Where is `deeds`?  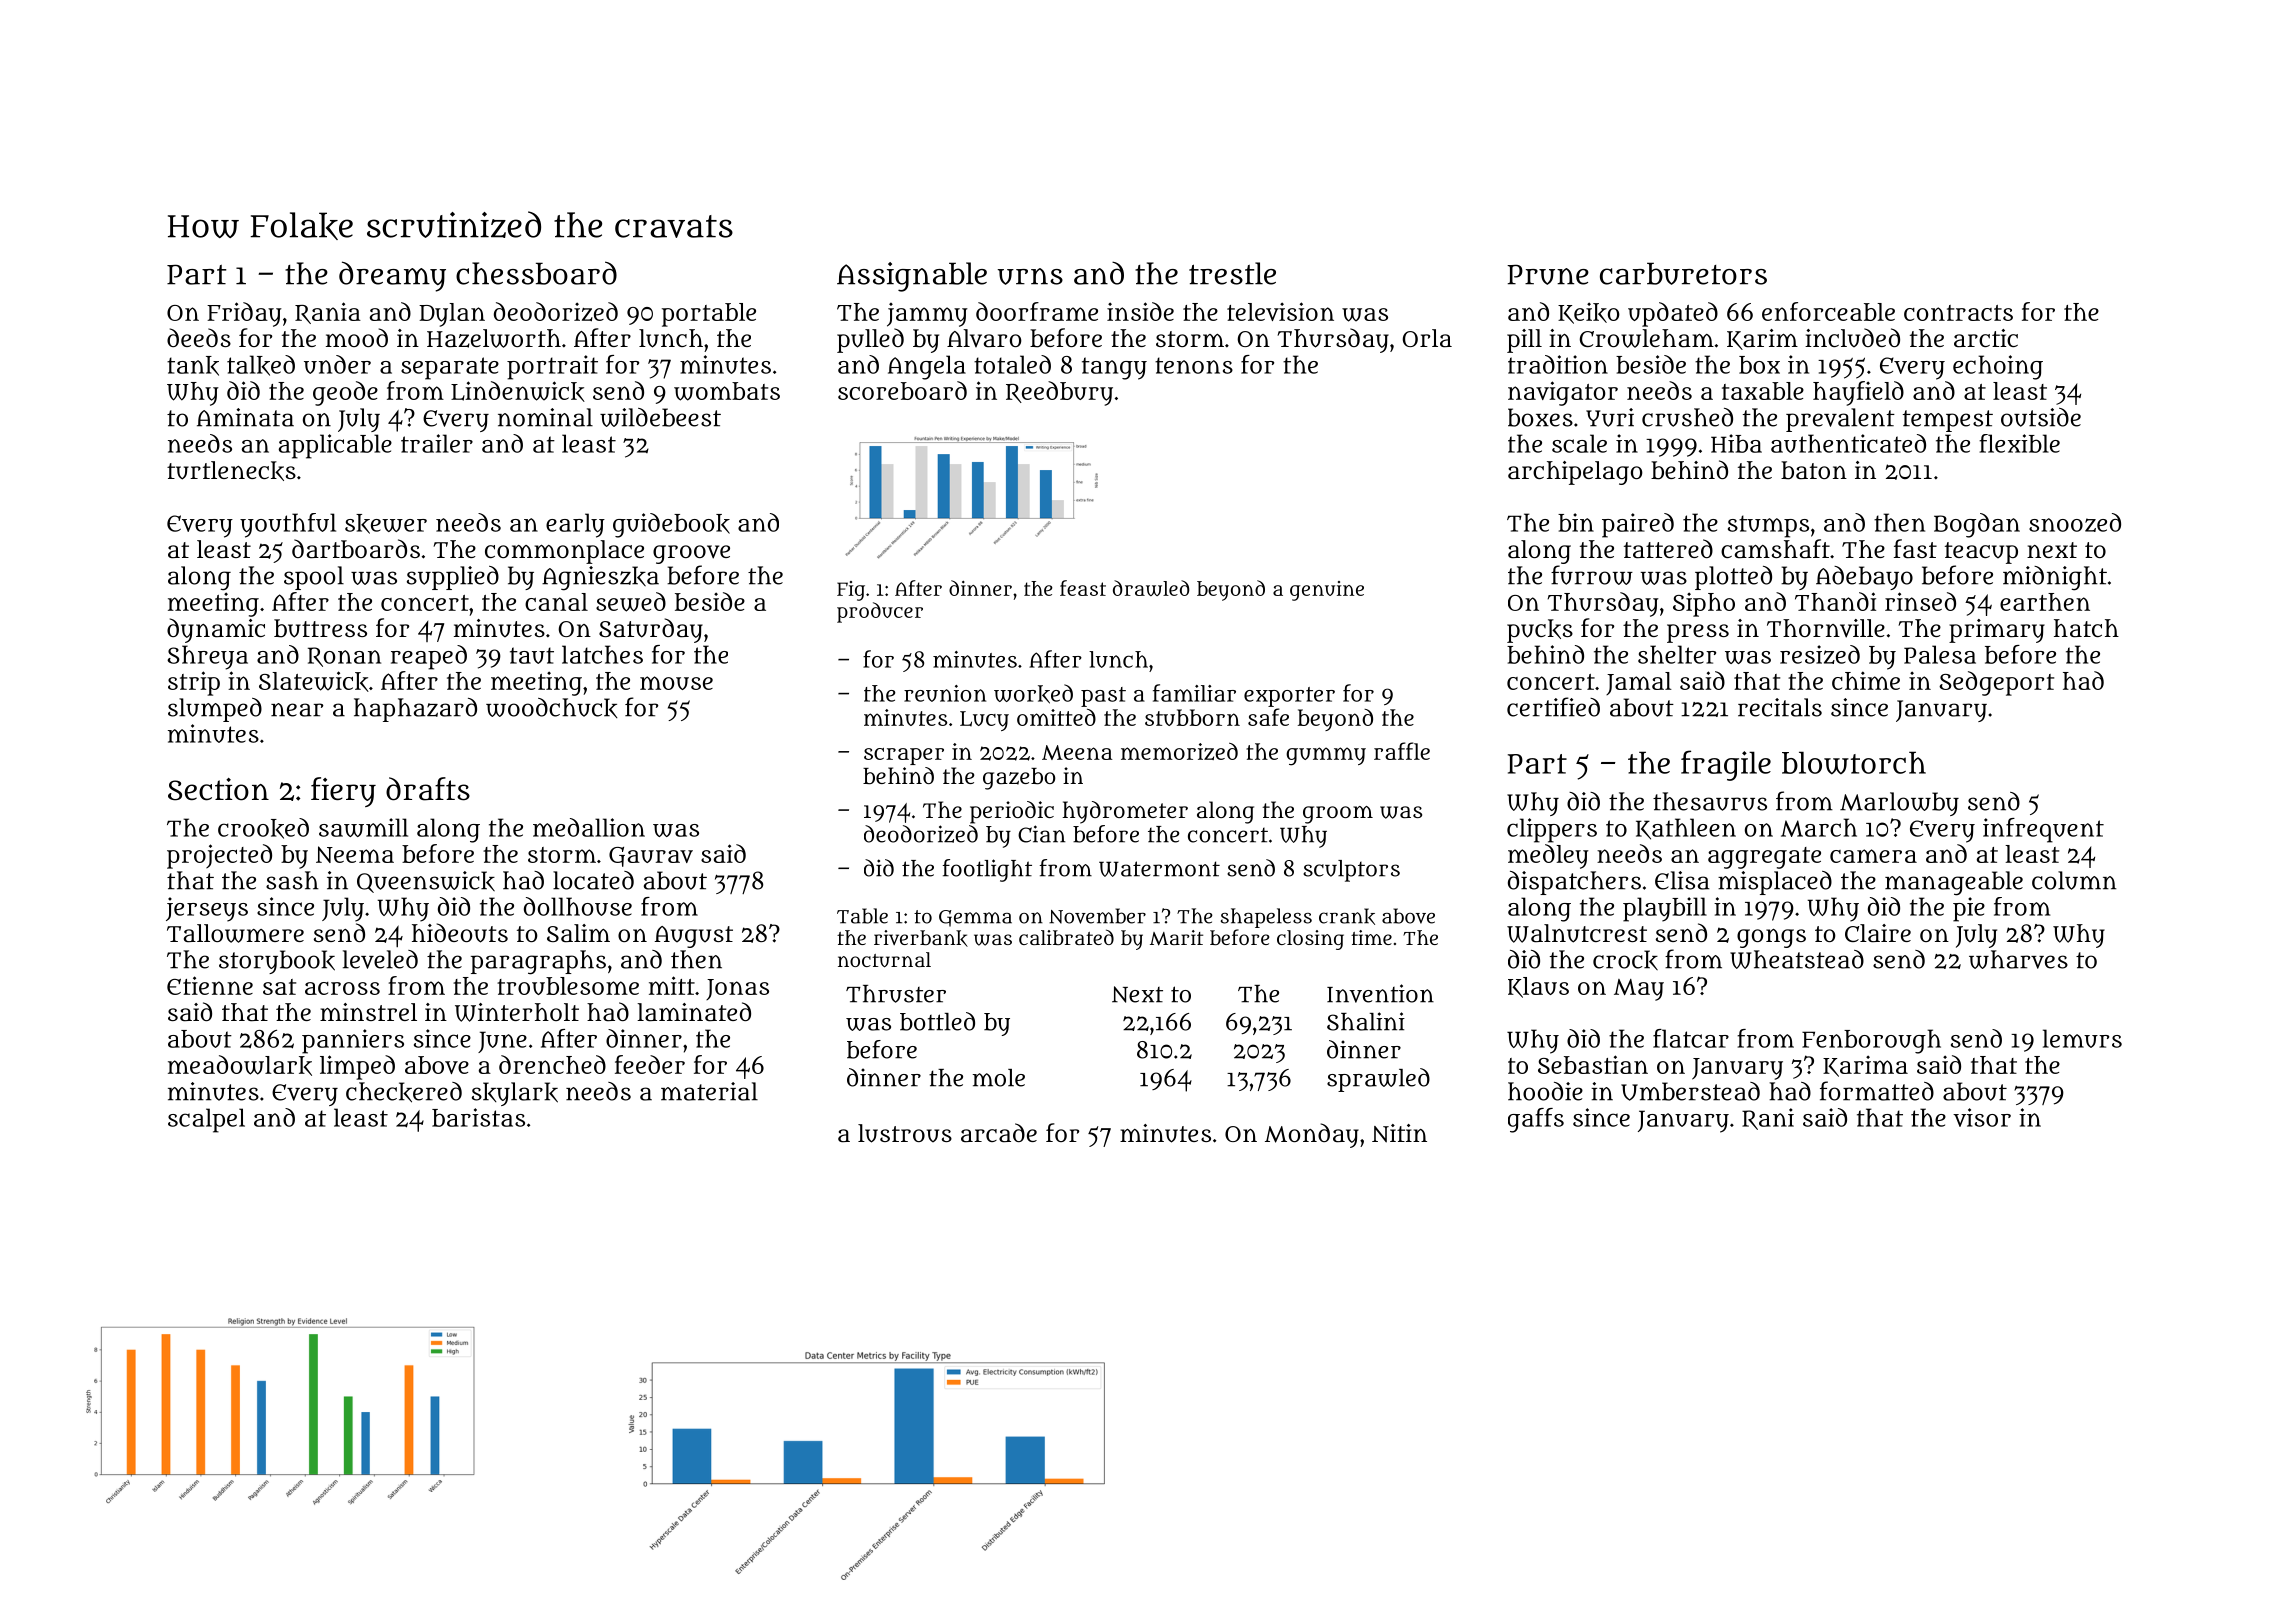 deeds is located at coordinates (199, 337).
